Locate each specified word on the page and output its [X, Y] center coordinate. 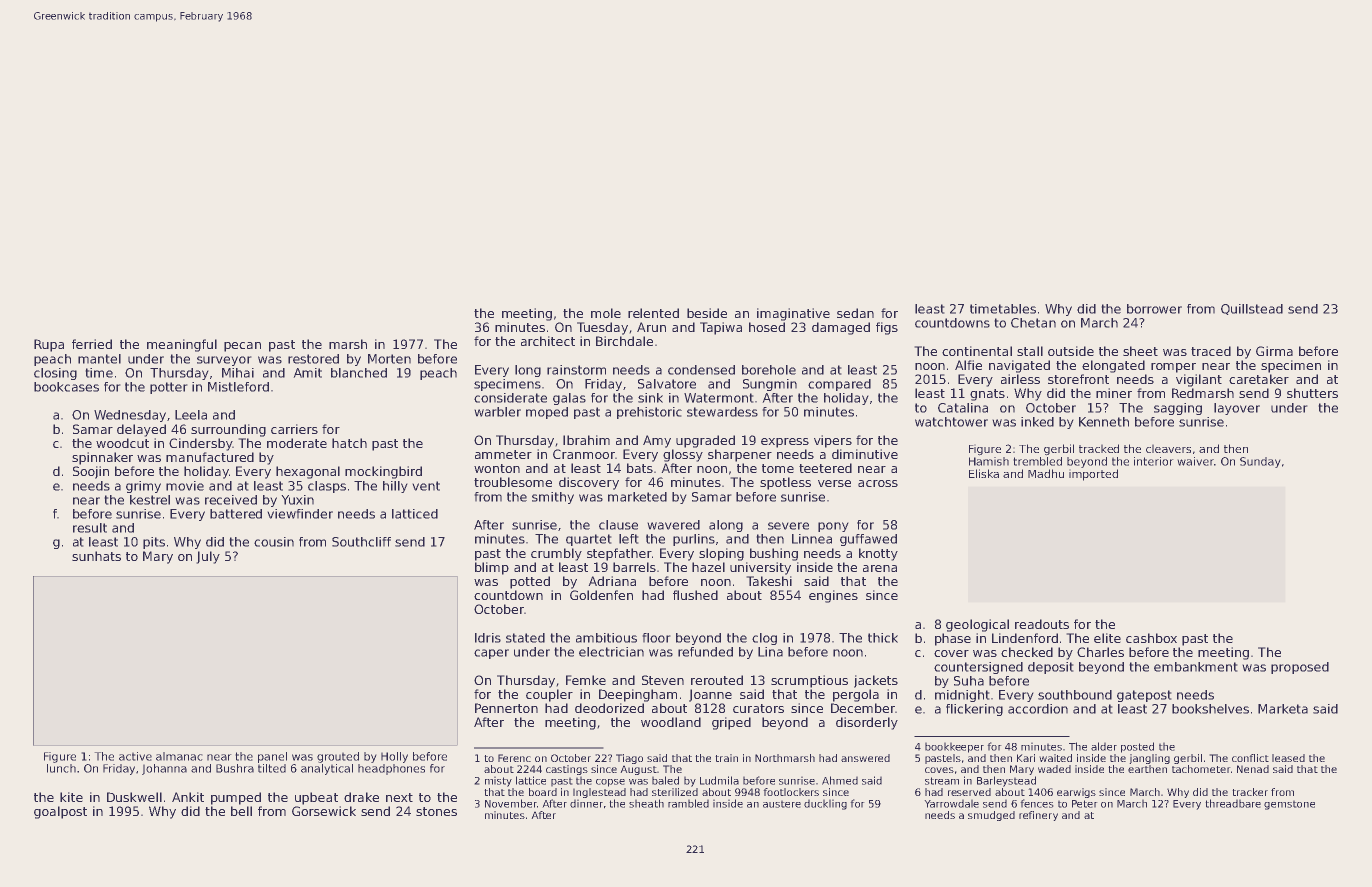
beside [707, 313]
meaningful [182, 345]
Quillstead [1252, 309]
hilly [395, 487]
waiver [1196, 461]
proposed [1300, 668]
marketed [637, 497]
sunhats [96, 556]
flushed [695, 595]
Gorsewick [324, 811]
